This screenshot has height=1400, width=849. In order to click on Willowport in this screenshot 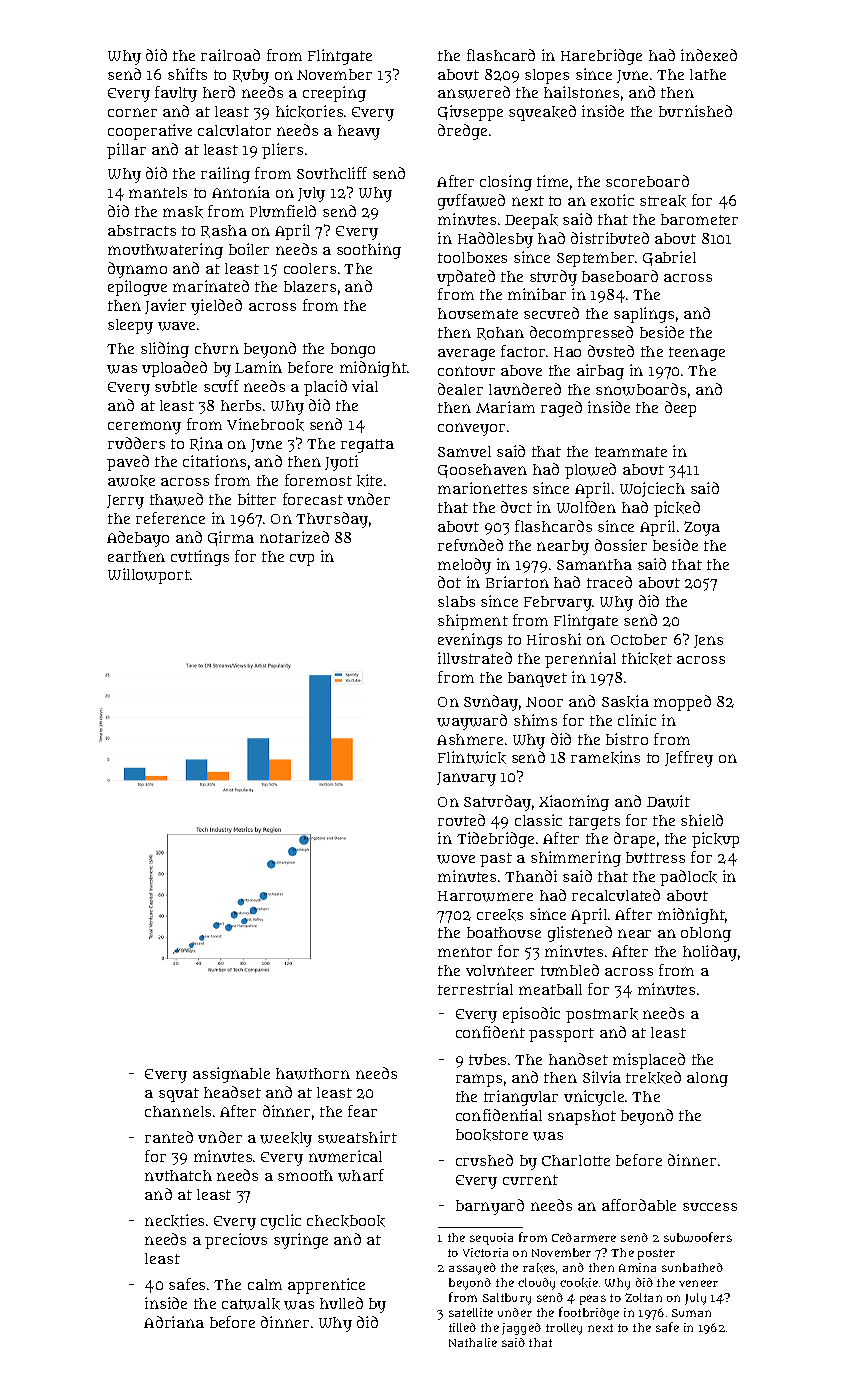, I will do `click(149, 576)`.
